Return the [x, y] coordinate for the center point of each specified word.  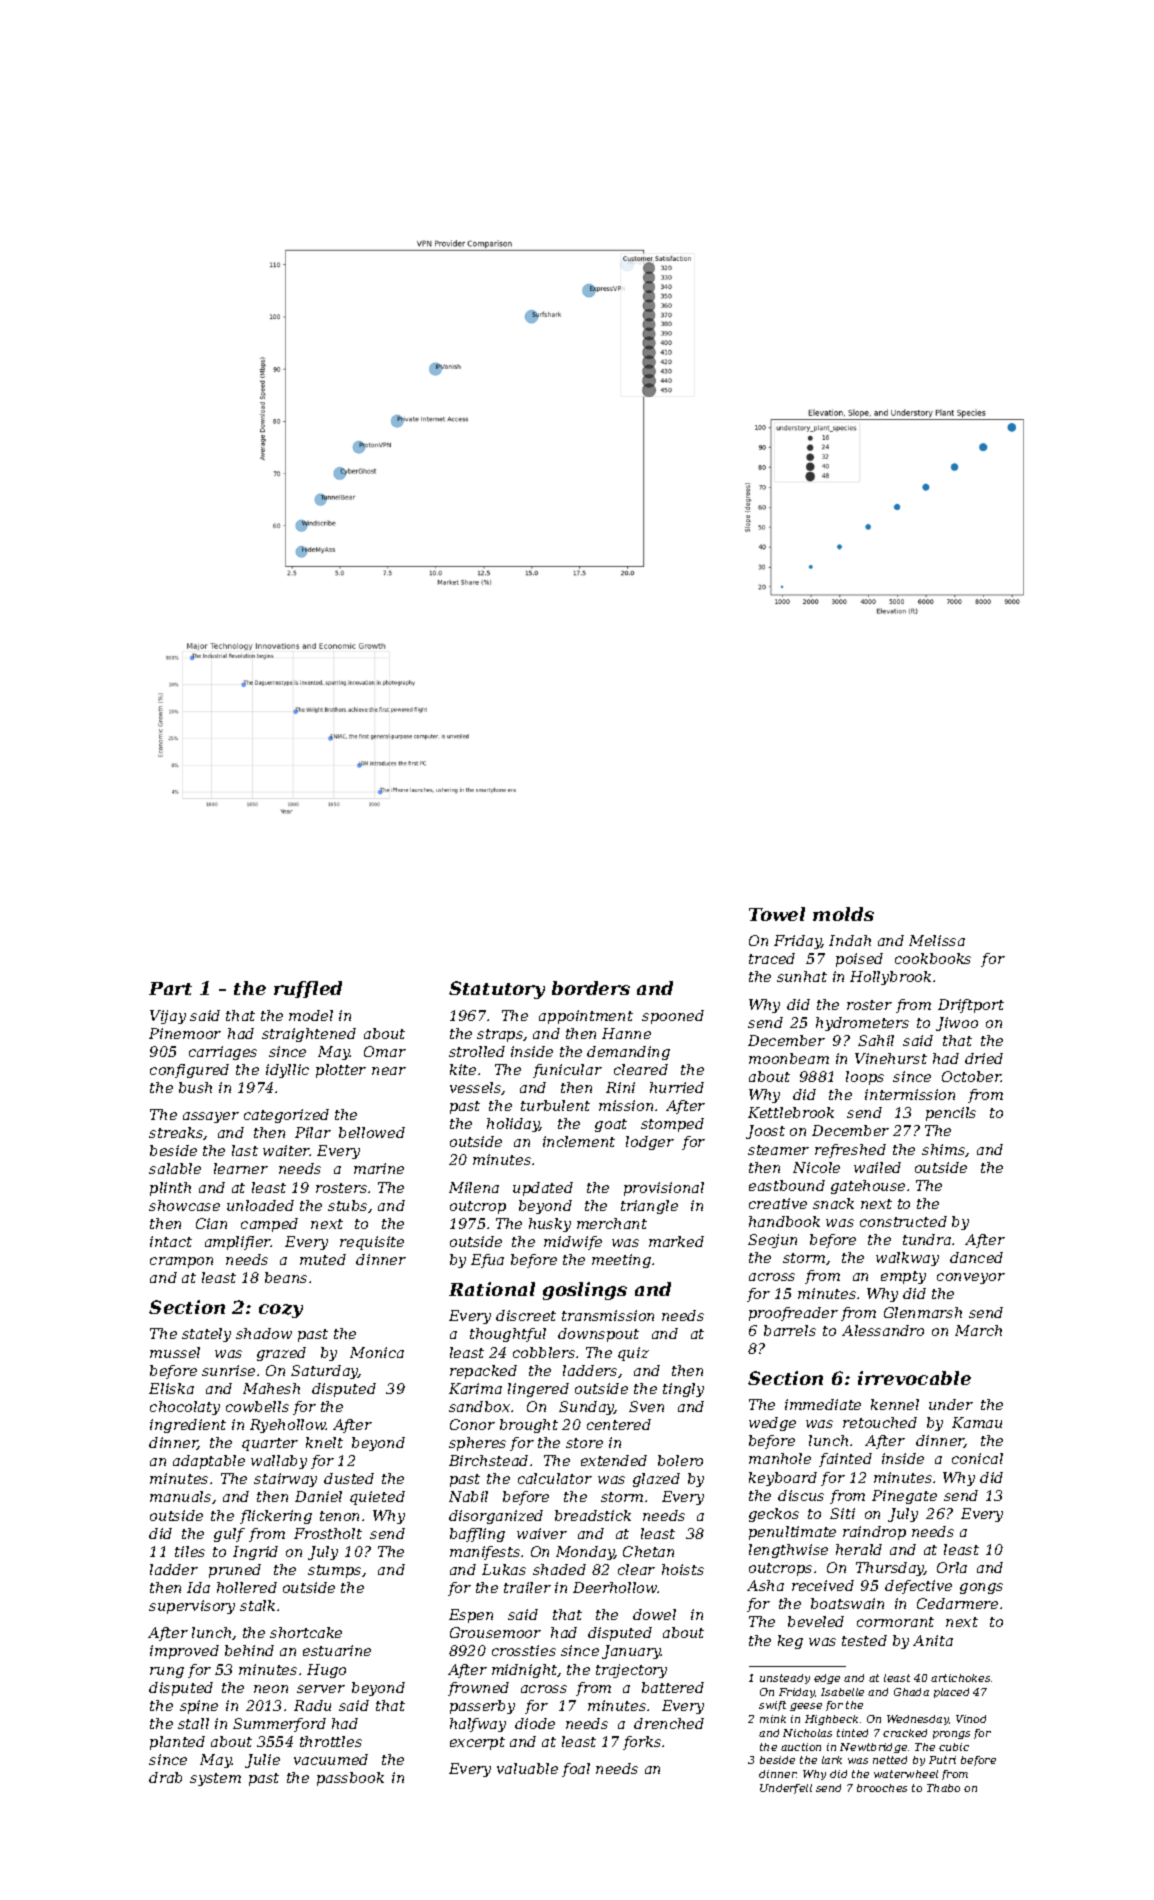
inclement [579, 1141]
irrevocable [914, 1378]
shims [944, 1150]
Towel [777, 914]
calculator [555, 1478]
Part [170, 988]
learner [241, 1168]
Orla [952, 1567]
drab [165, 1777]
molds [843, 914]
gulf [229, 1535]
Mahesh [271, 1388]
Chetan [648, 1551]
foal [576, 1770]
